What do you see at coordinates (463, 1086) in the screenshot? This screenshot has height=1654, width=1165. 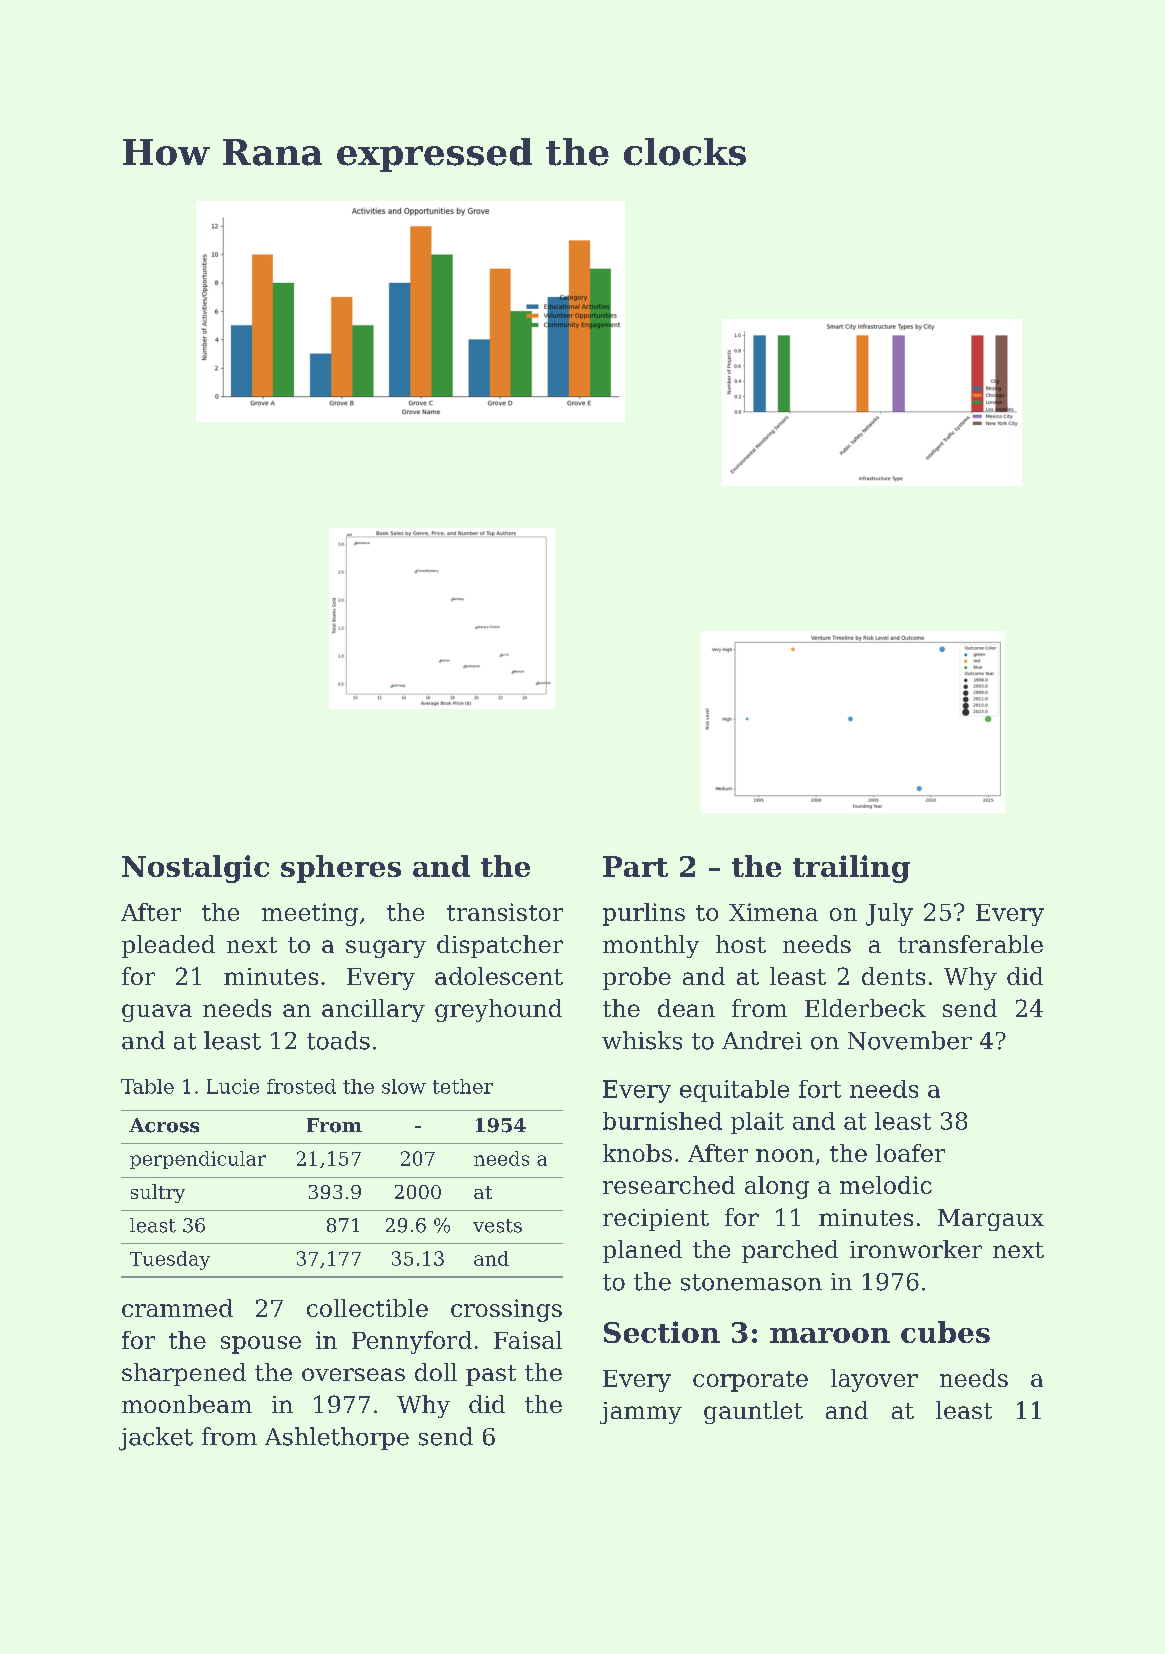 I see `tether` at bounding box center [463, 1086].
